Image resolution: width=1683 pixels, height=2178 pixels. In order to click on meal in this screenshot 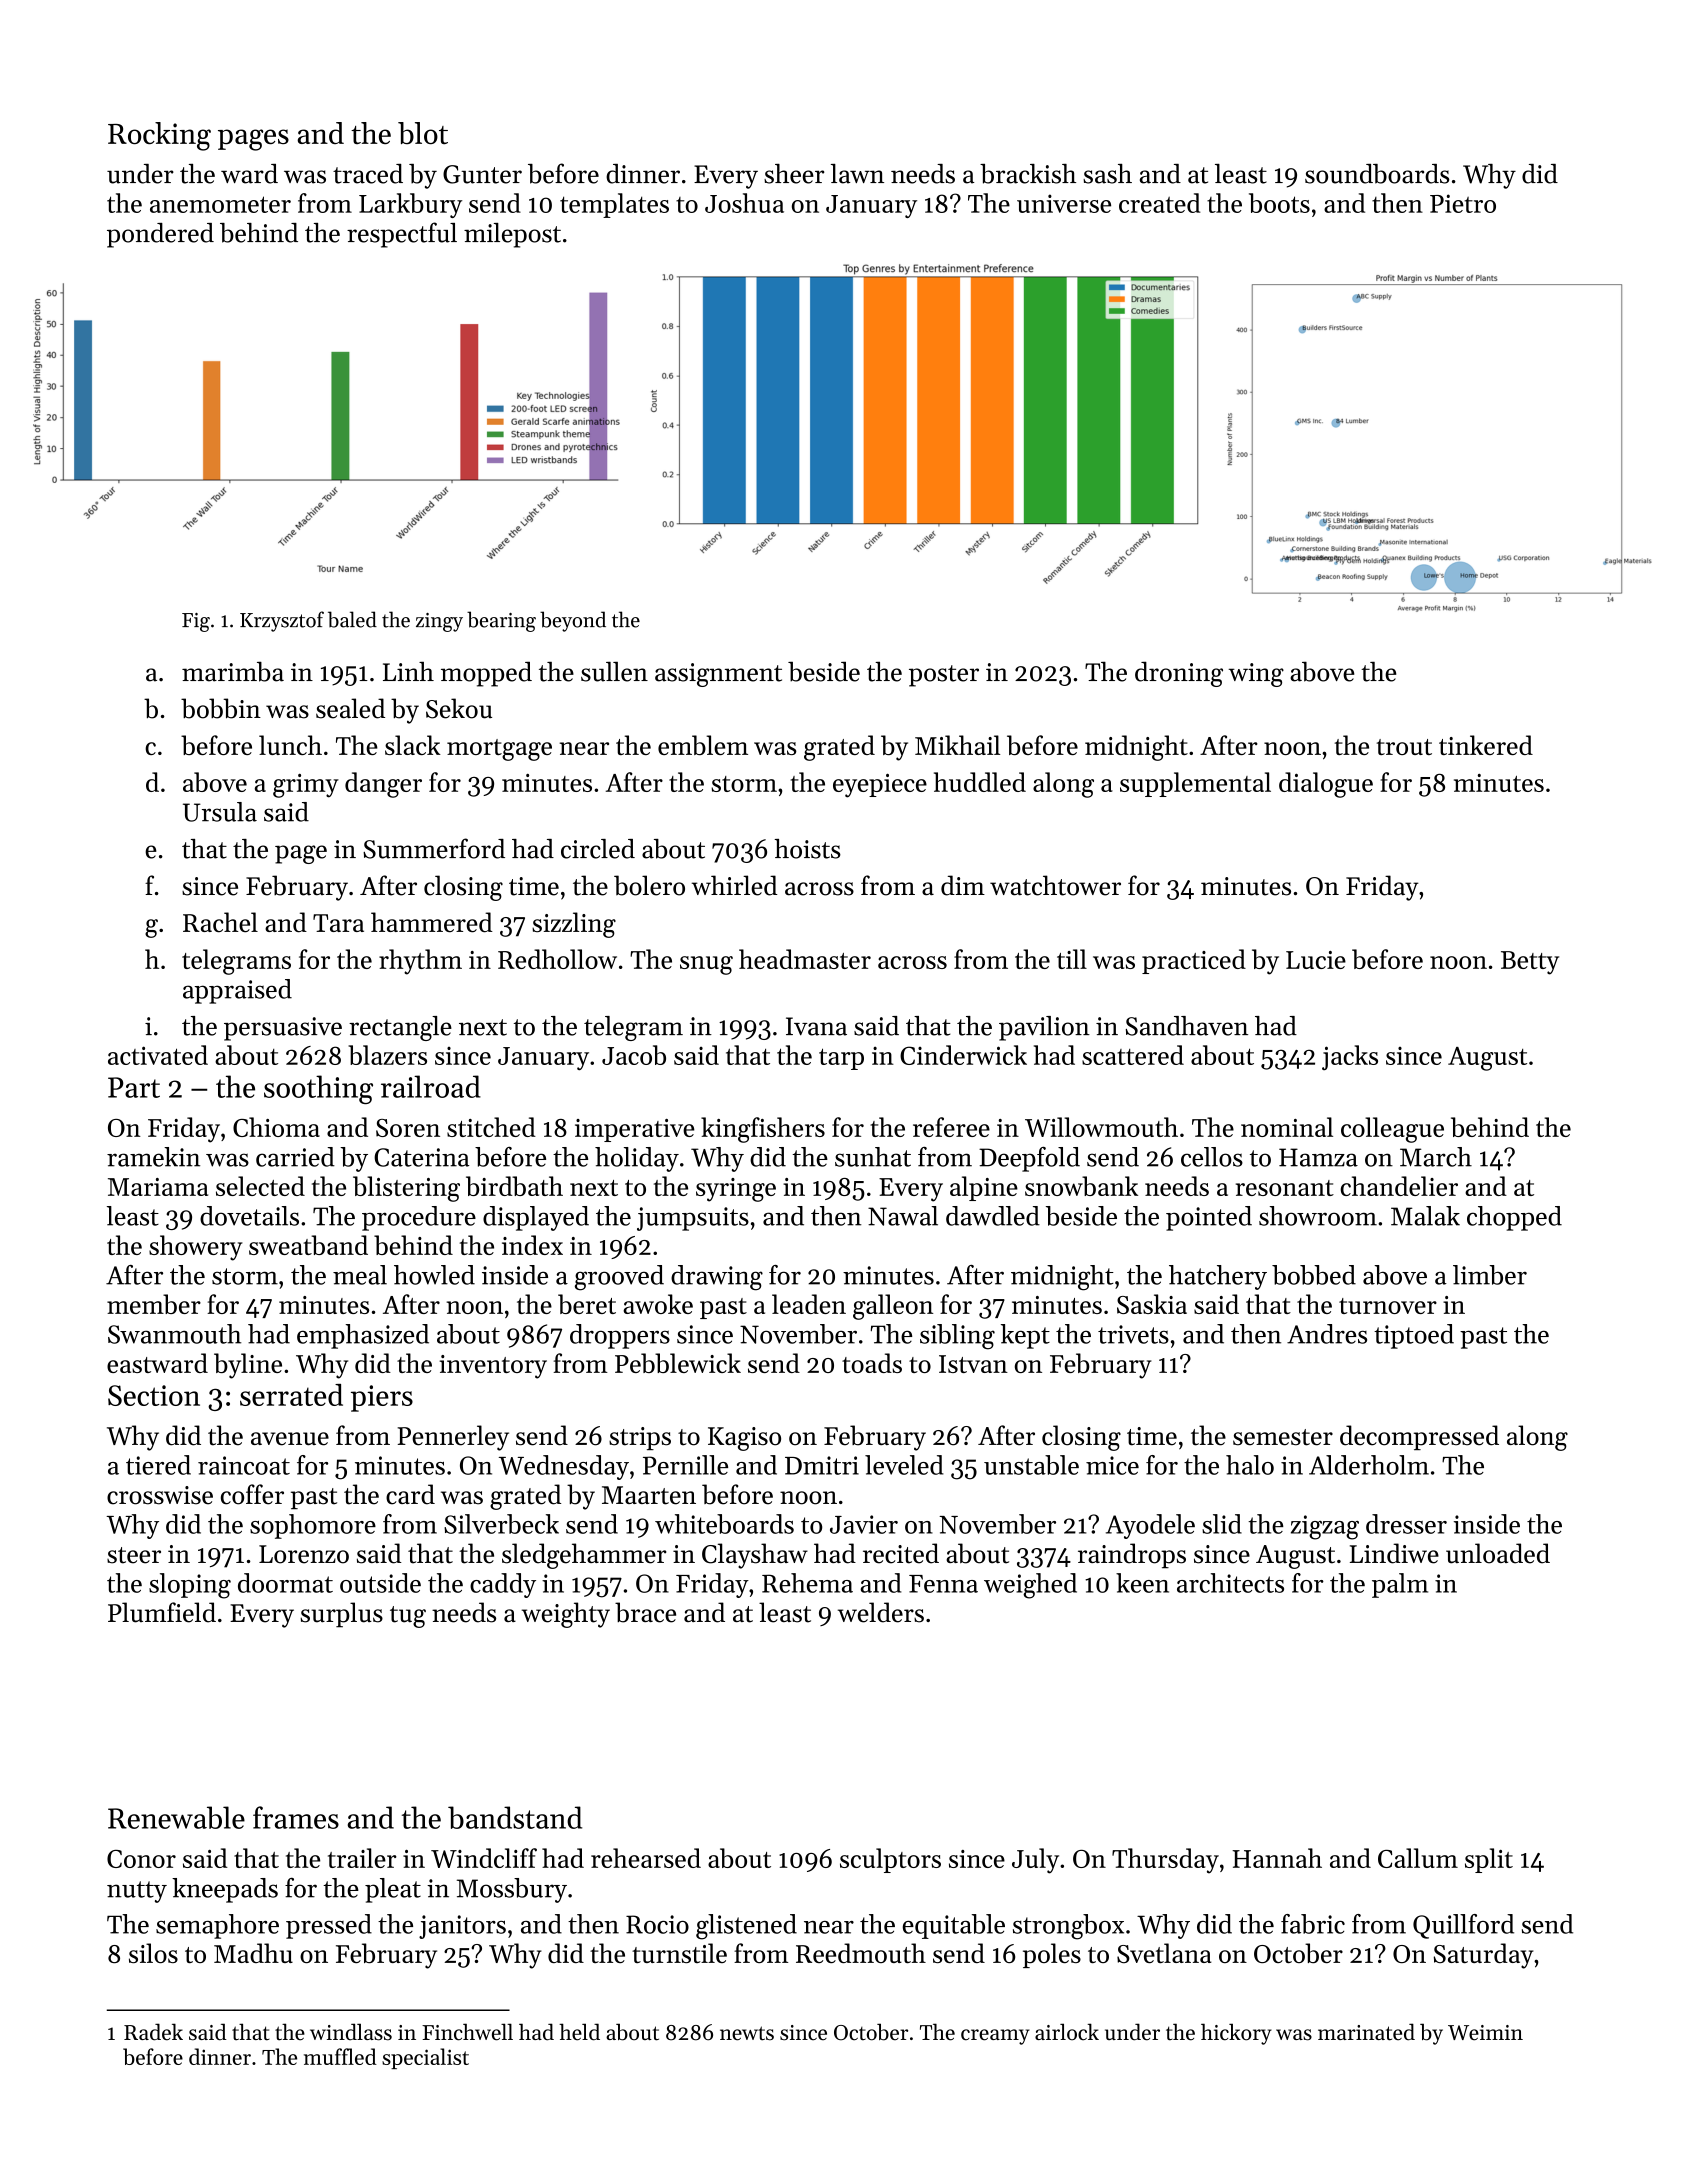, I will do `click(360, 1275)`.
